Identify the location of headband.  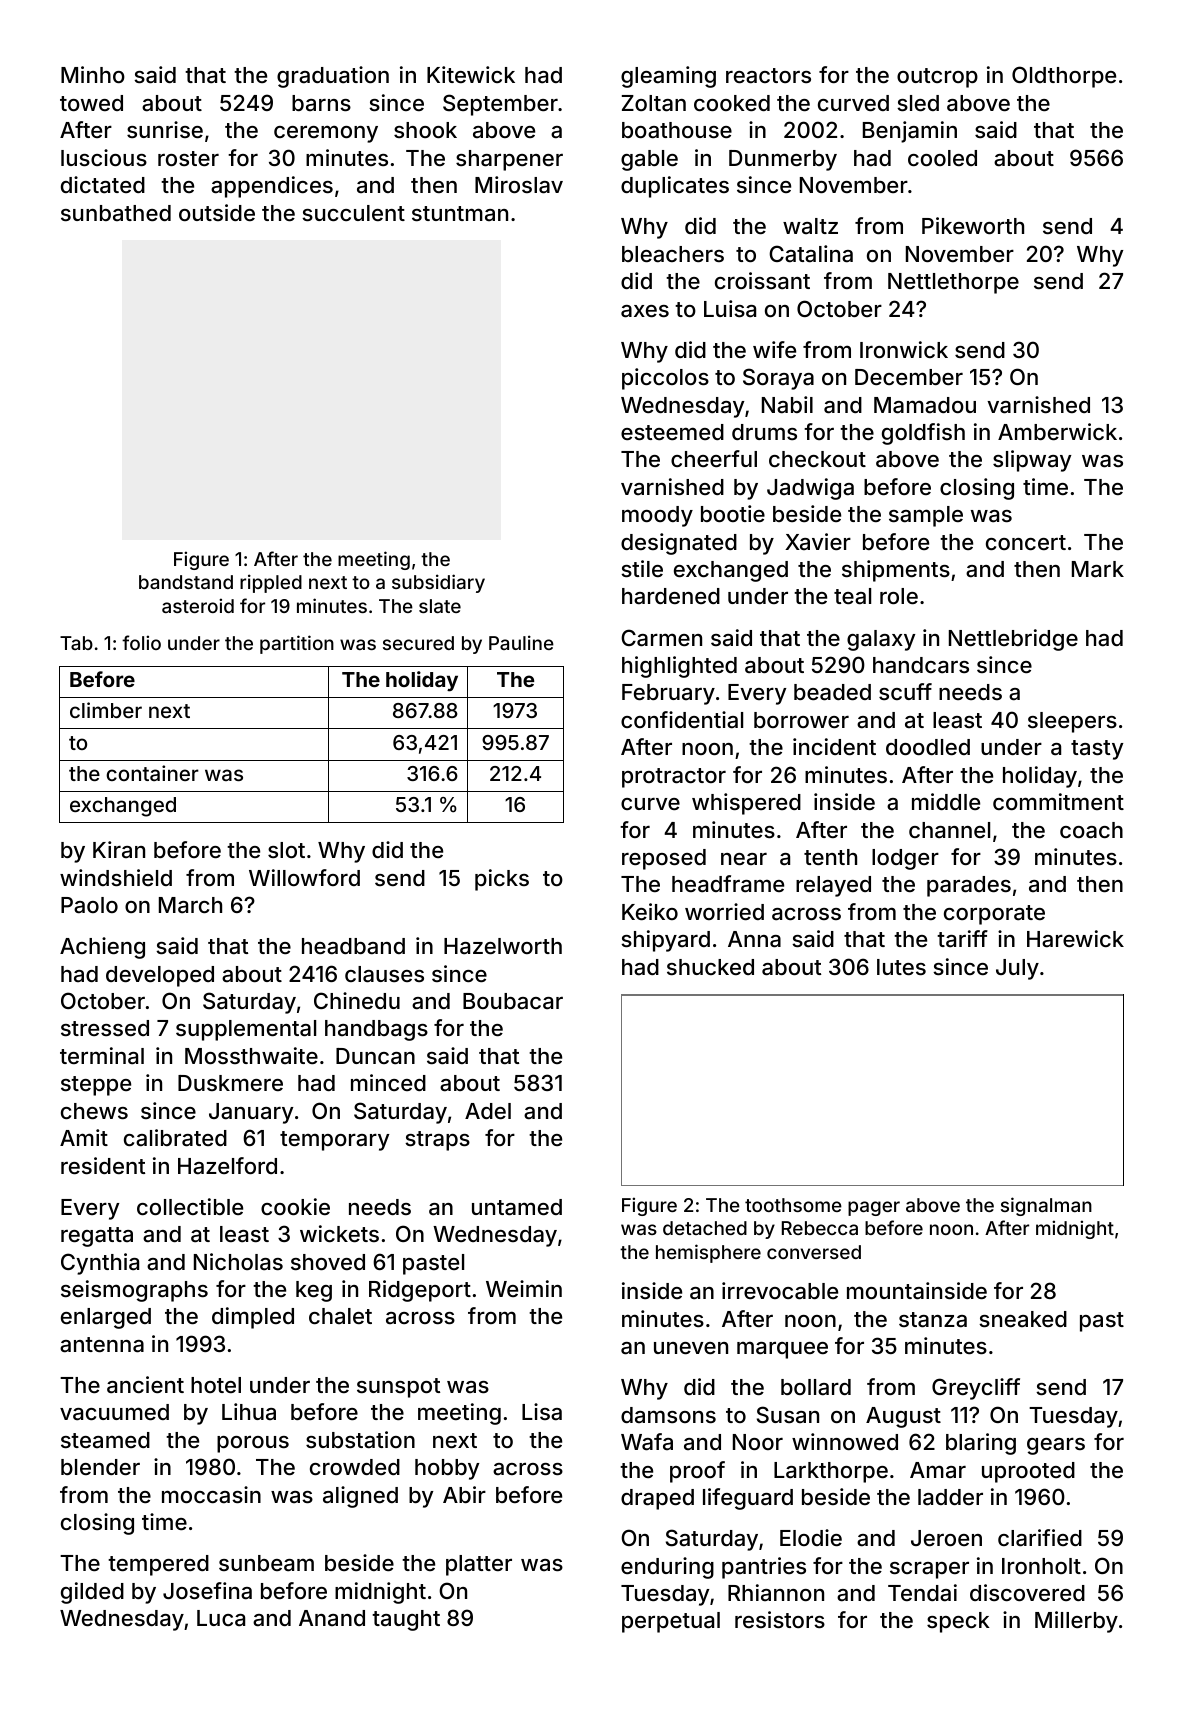
(353, 946).
